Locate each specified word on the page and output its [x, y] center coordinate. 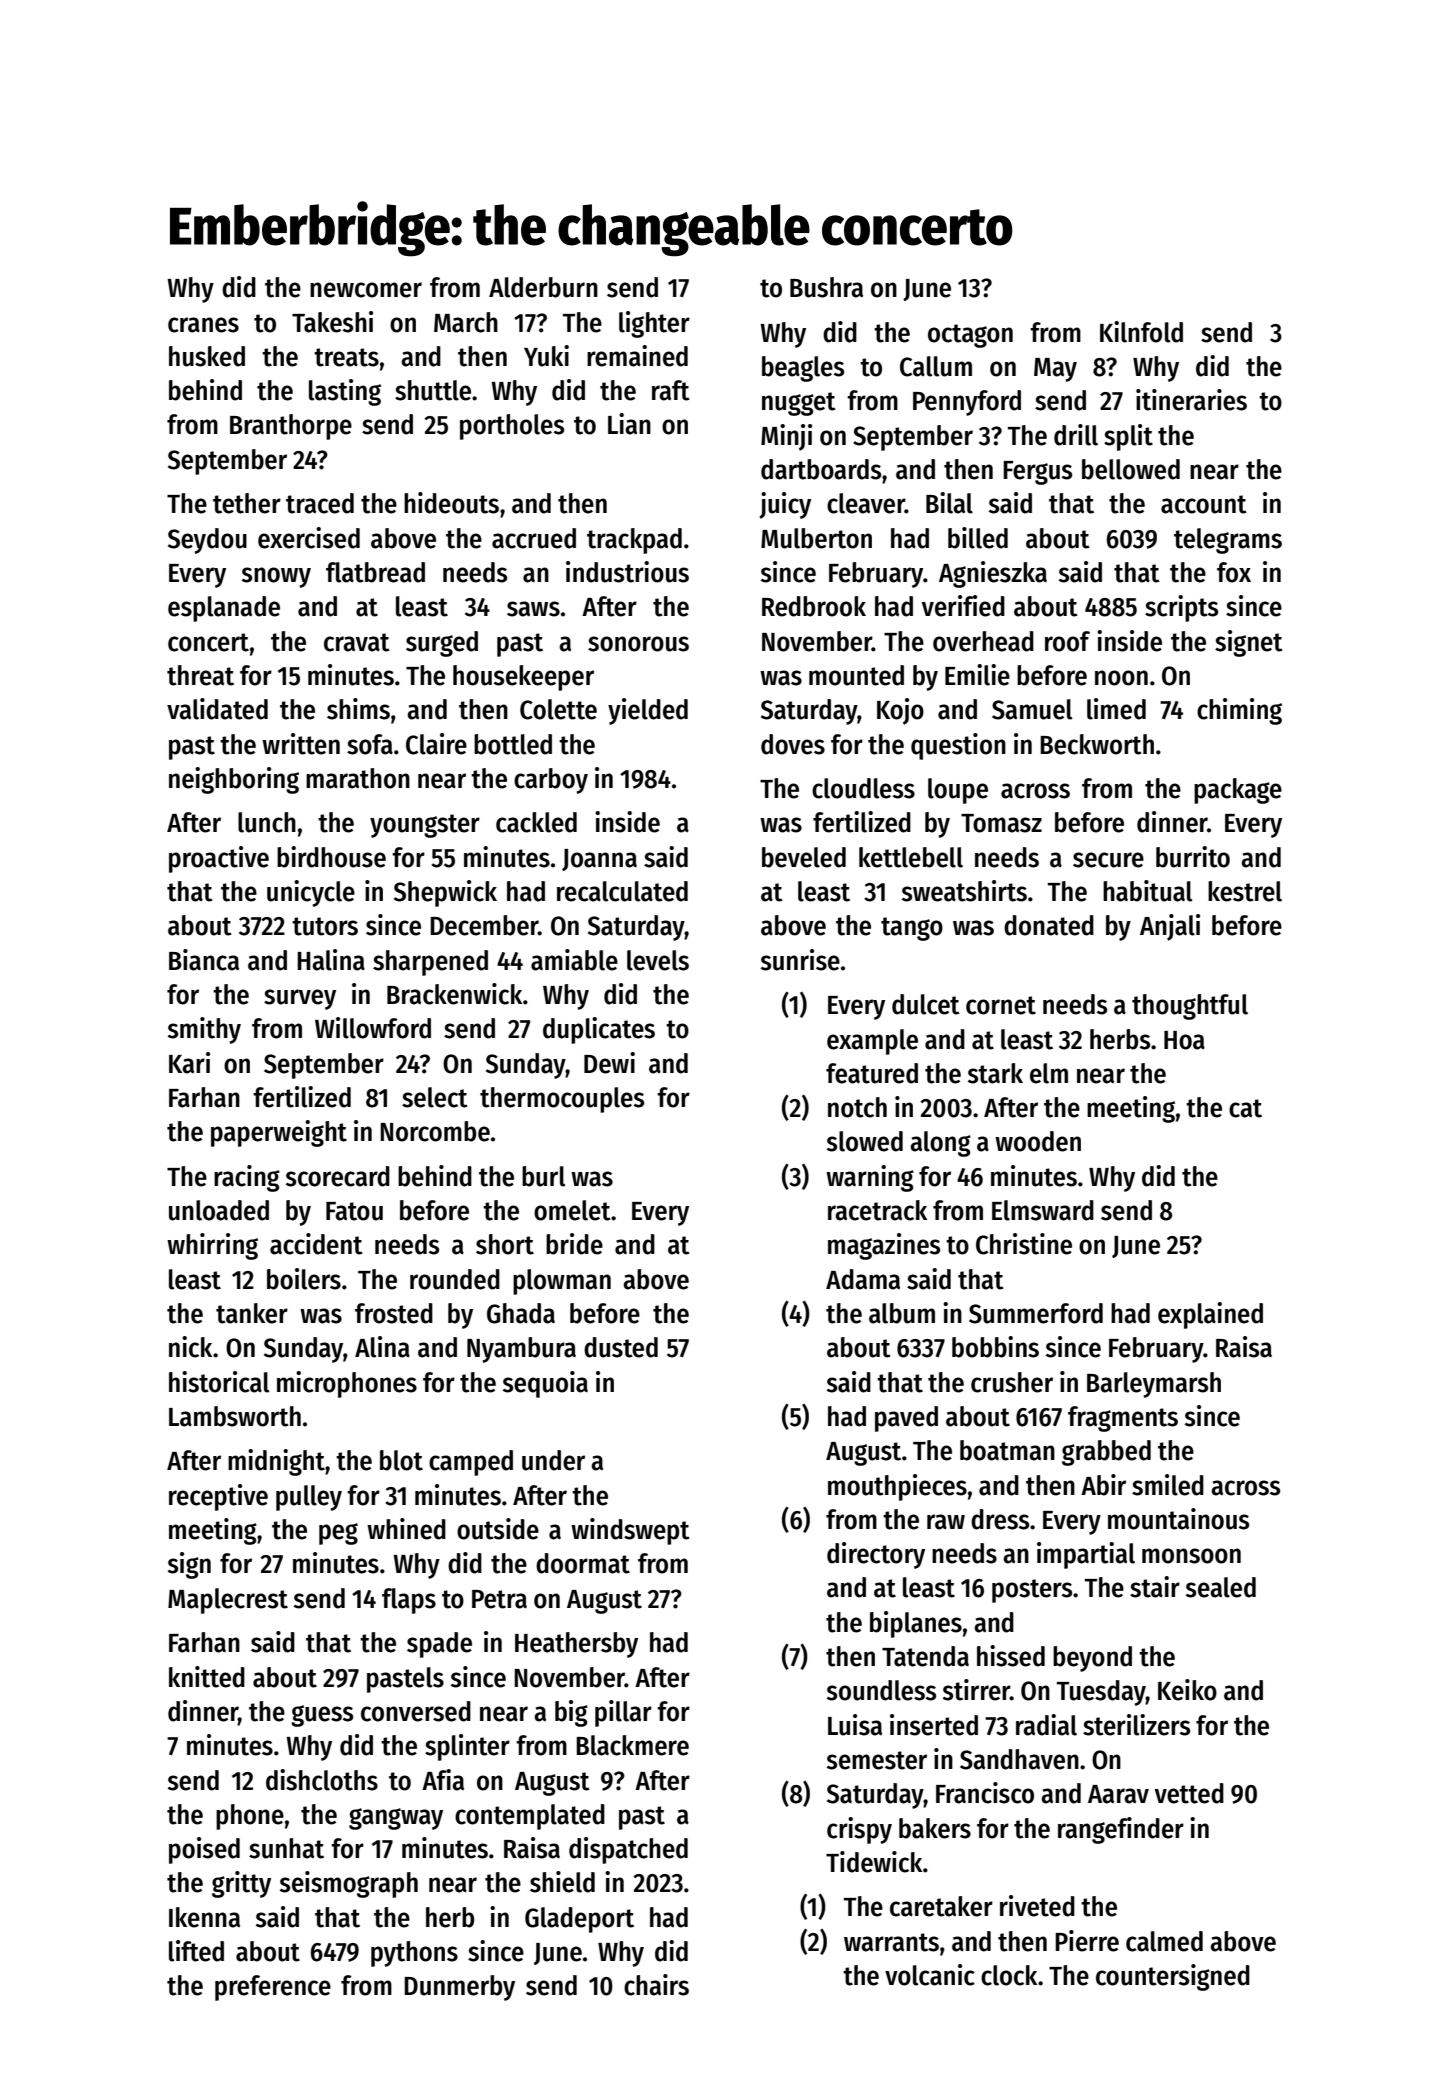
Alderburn [543, 287]
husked [207, 356]
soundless [881, 1690]
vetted [1189, 1793]
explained [1210, 1315]
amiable [574, 960]
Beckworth [1097, 744]
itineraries [1191, 400]
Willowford [373, 1028]
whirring [212, 1246]
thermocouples [562, 1100]
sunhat [286, 1848]
